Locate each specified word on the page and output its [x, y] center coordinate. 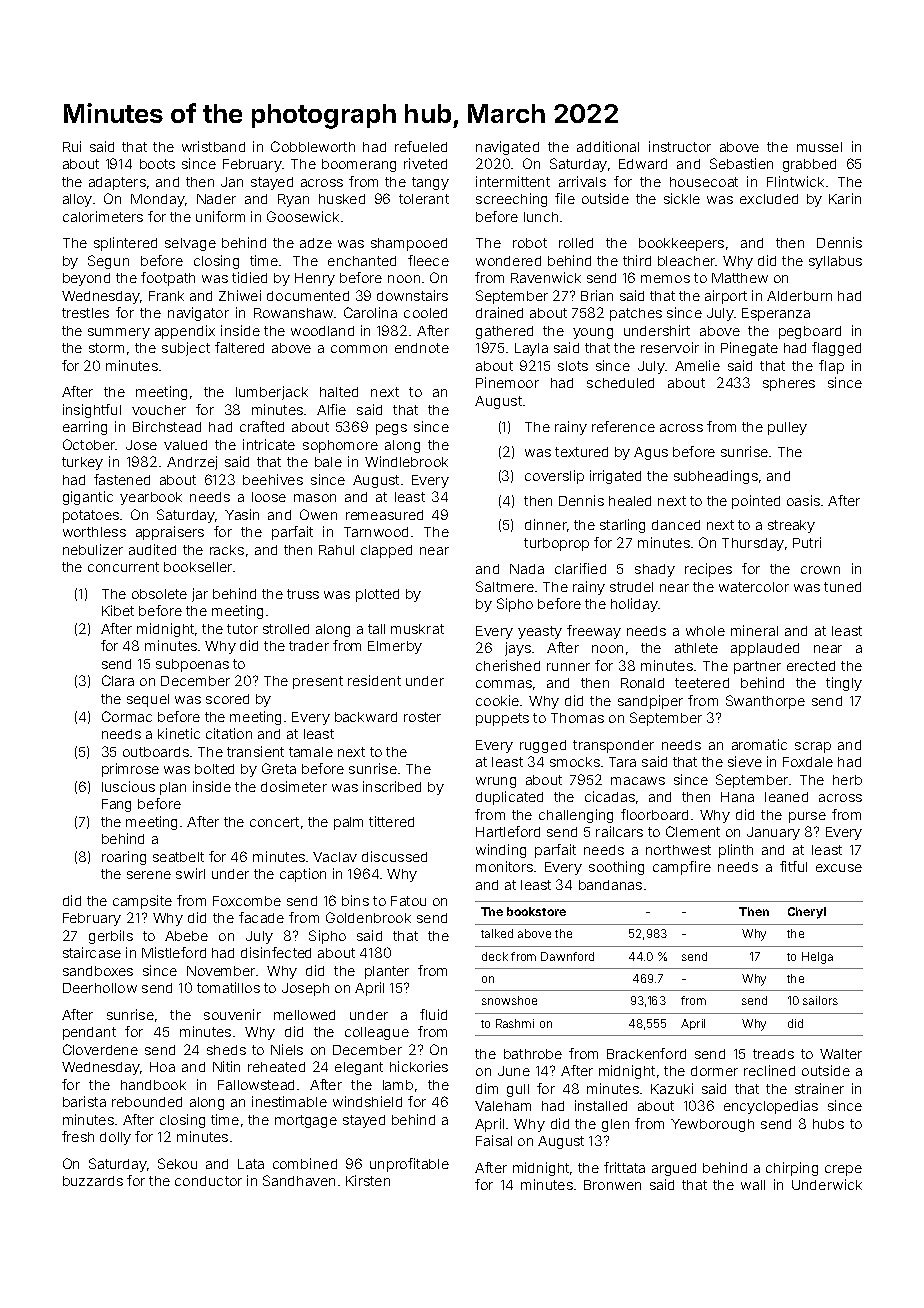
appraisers [170, 533]
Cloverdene [100, 1049]
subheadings [716, 477]
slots [573, 366]
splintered [125, 244]
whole [705, 631]
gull [518, 1090]
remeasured [384, 515]
